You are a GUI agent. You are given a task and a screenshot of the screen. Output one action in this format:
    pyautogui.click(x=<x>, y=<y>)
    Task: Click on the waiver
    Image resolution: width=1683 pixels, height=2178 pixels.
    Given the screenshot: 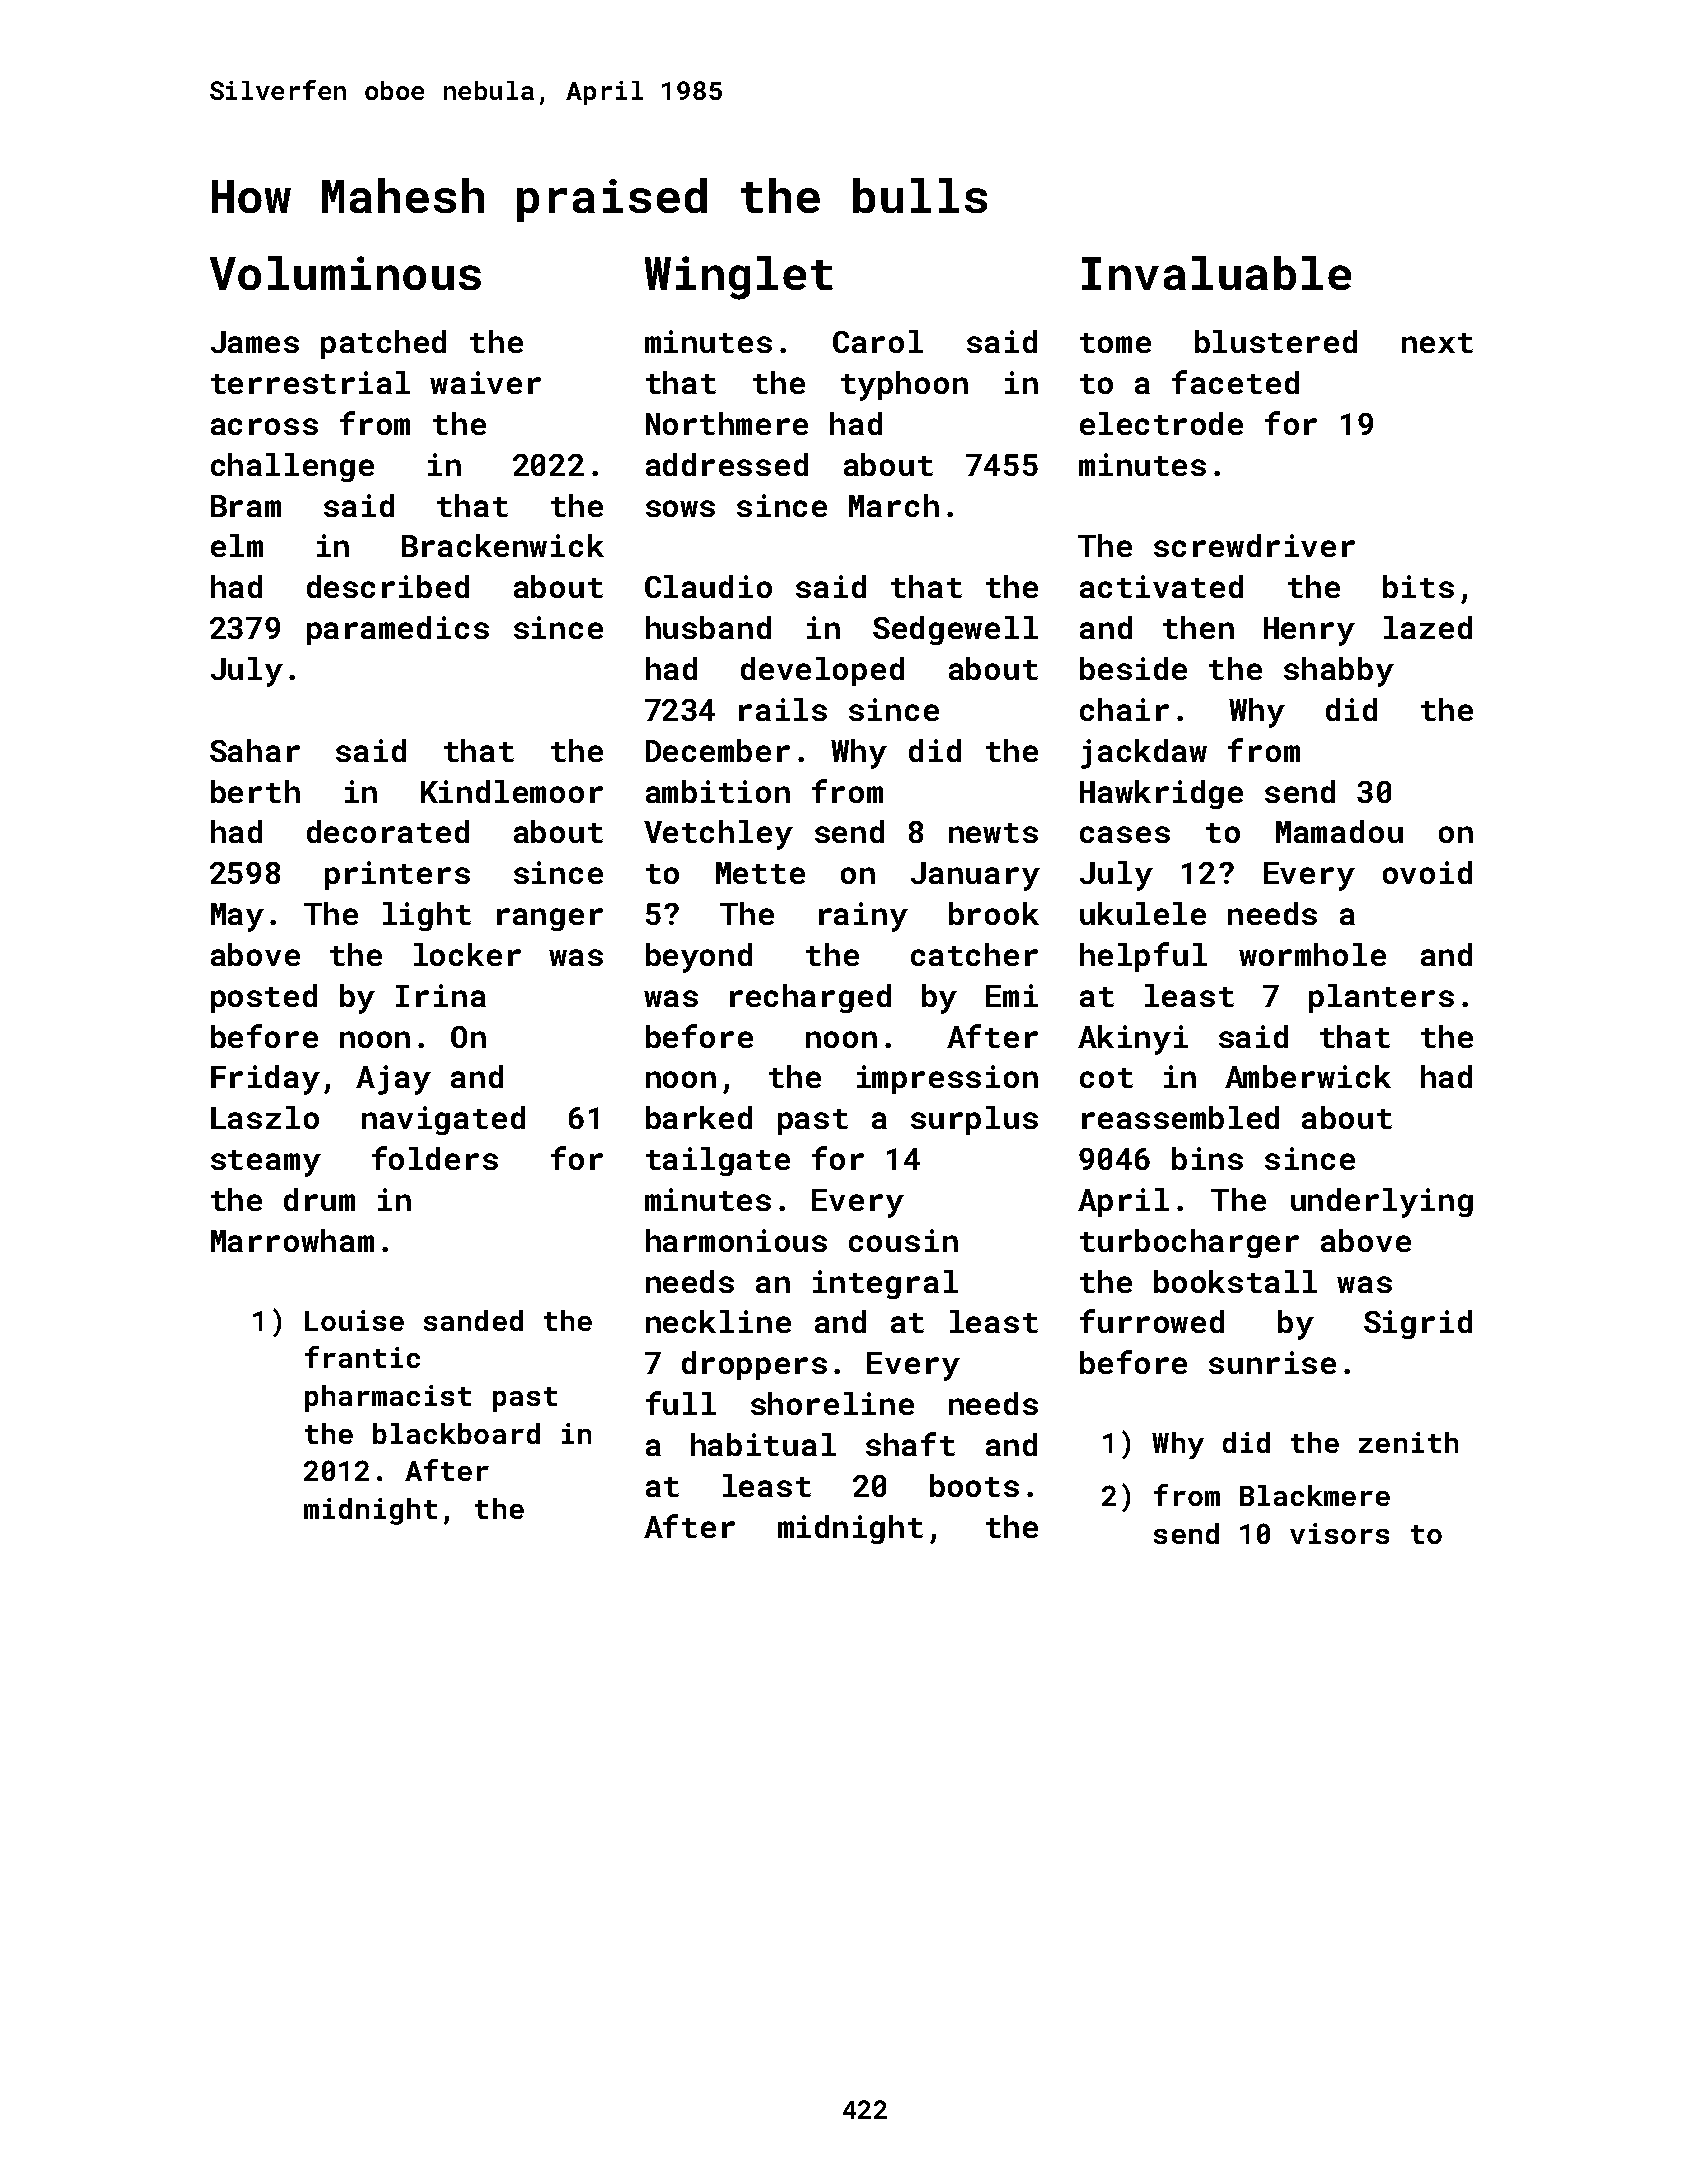 What is the action you would take?
    pyautogui.click(x=485, y=382)
